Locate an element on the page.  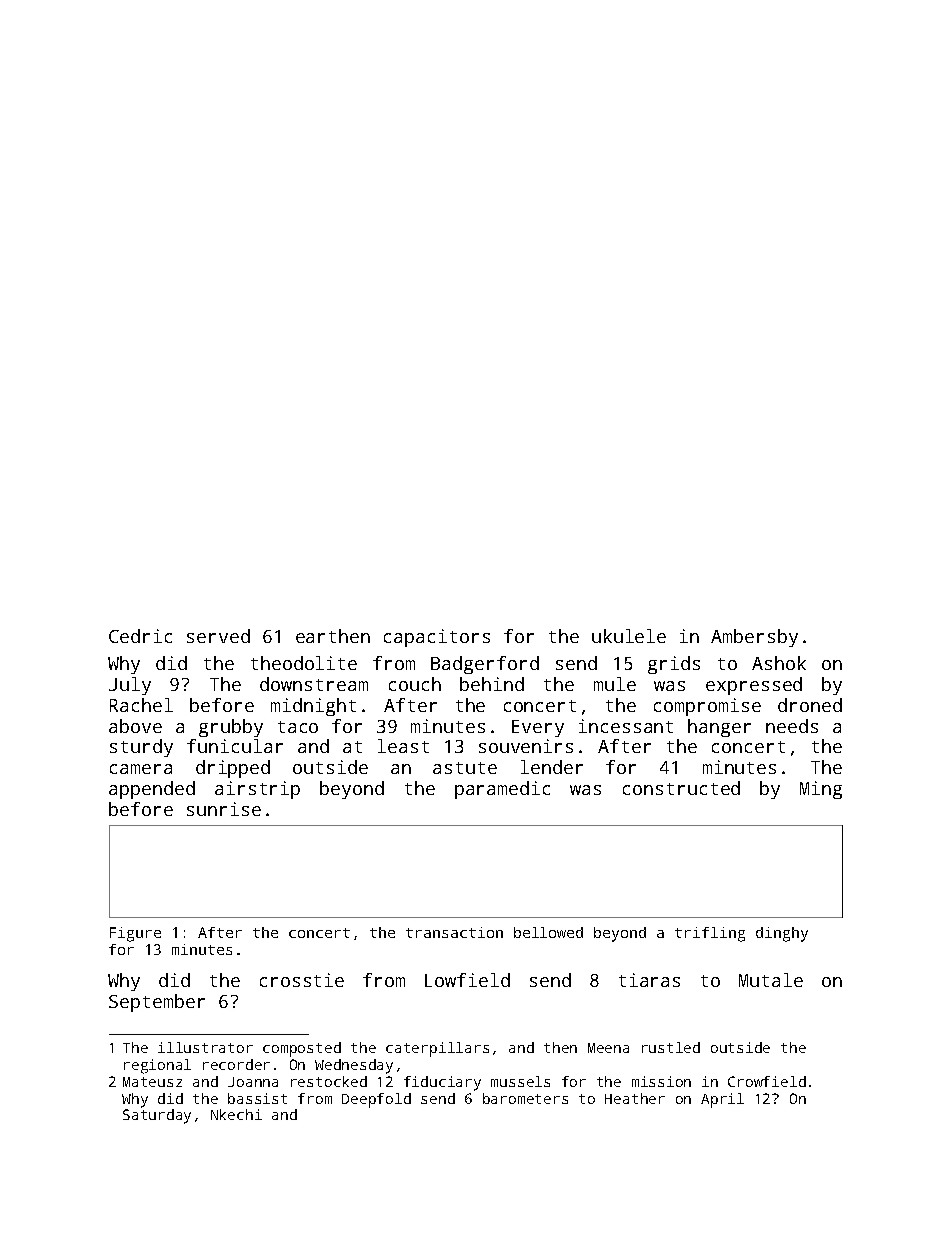
dripped is located at coordinates (233, 769).
